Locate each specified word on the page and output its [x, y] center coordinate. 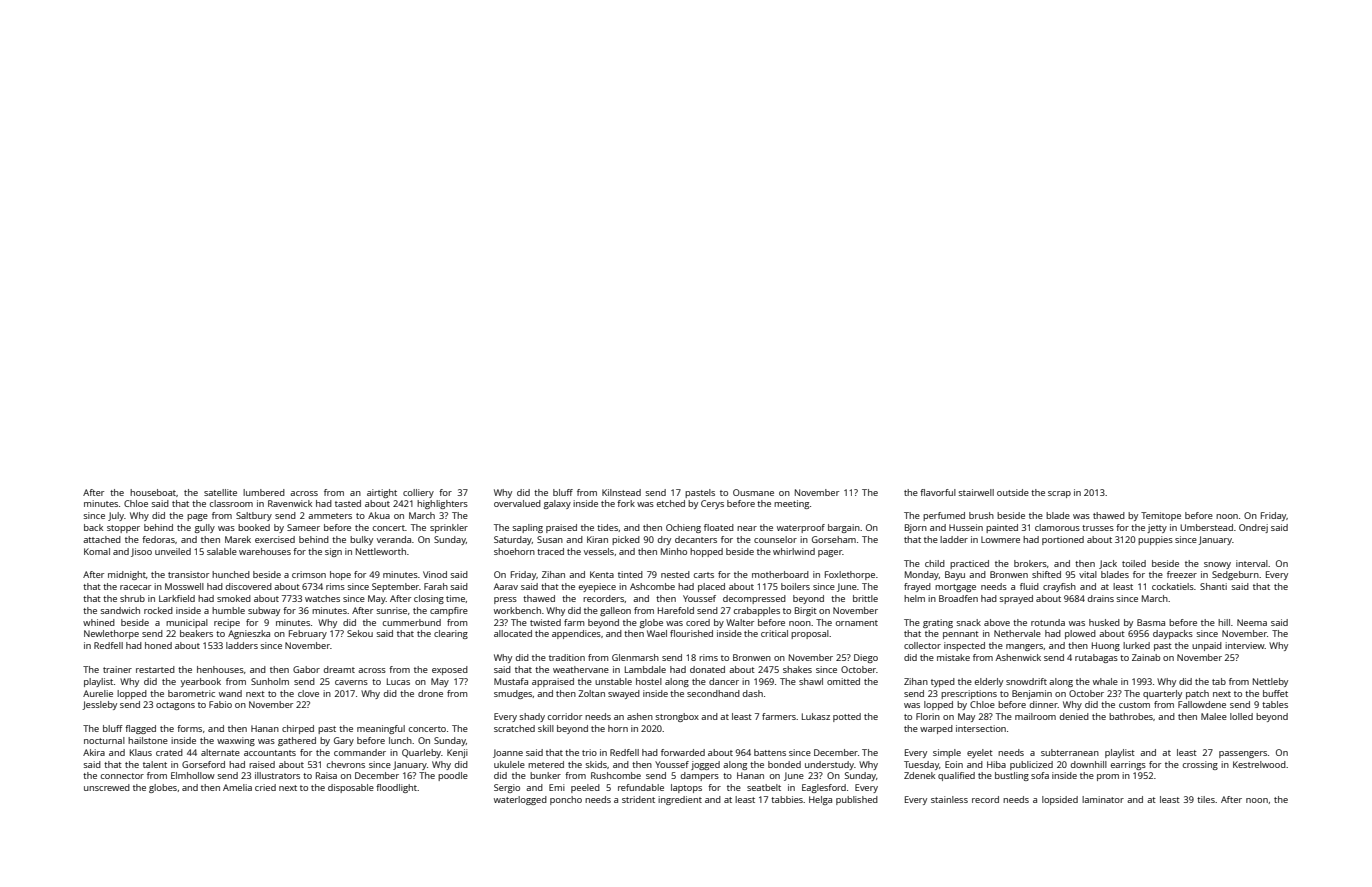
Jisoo [141, 552]
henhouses [220, 669]
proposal [810, 634]
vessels [599, 551]
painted [1002, 528]
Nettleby [1270, 682]
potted [847, 717]
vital [1088, 574]
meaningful [381, 729]
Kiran [597, 539]
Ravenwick [290, 503]
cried [265, 787]
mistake [953, 657]
